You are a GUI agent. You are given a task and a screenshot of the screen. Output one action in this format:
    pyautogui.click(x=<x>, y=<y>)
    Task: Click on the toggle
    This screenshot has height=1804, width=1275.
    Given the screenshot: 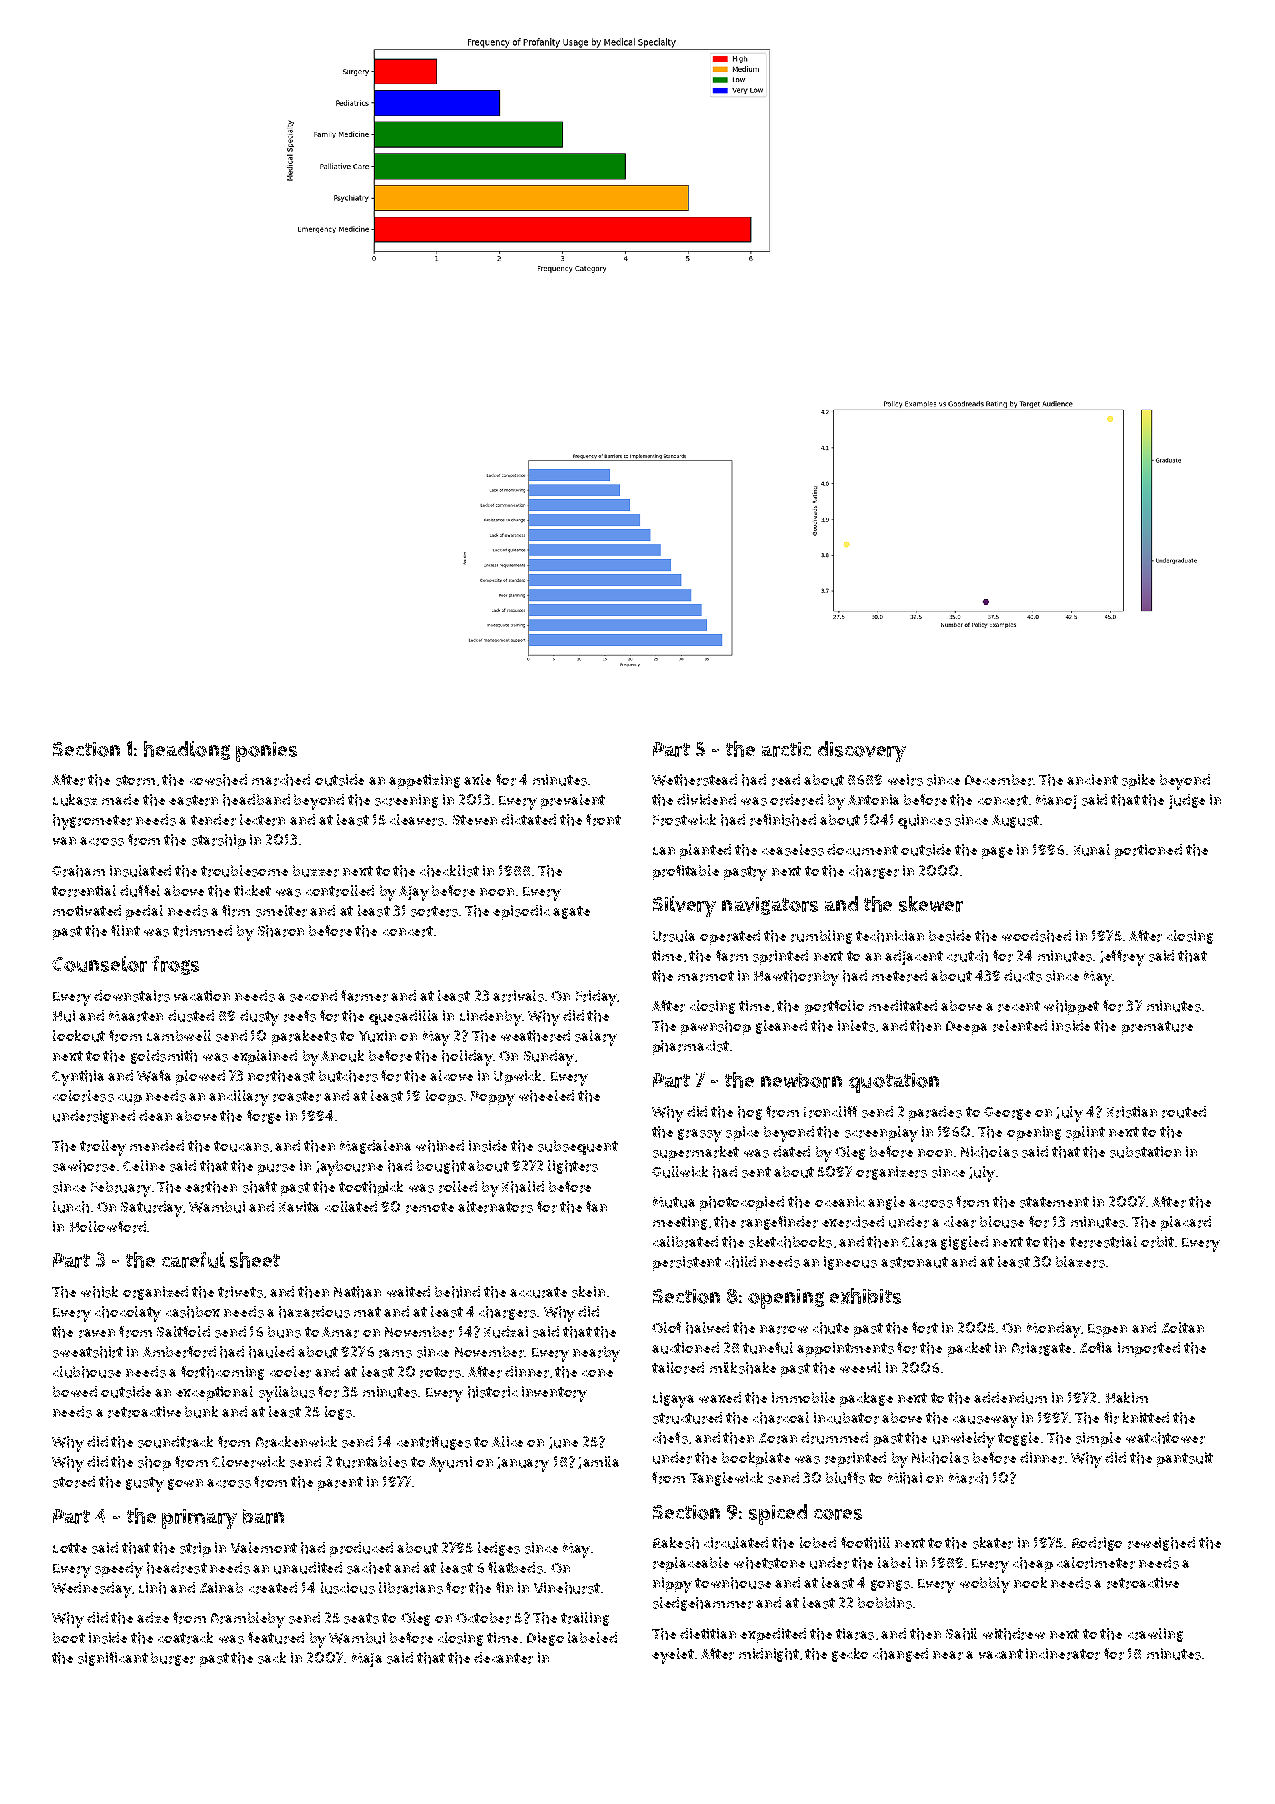 What is the action you would take?
    pyautogui.click(x=1018, y=1439)
